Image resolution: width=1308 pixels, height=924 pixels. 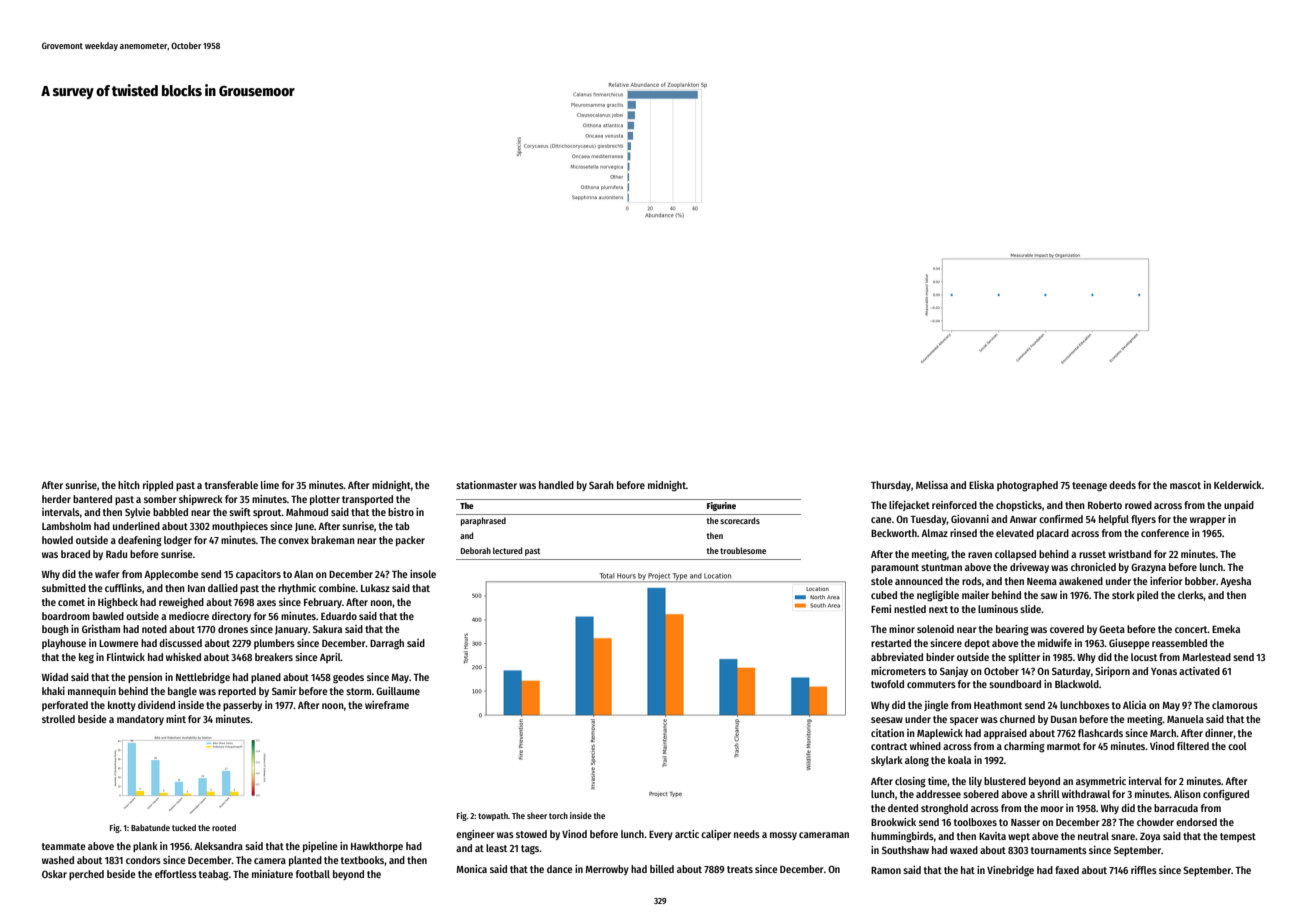 What do you see at coordinates (178, 541) in the image?
I see `lodger` at bounding box center [178, 541].
